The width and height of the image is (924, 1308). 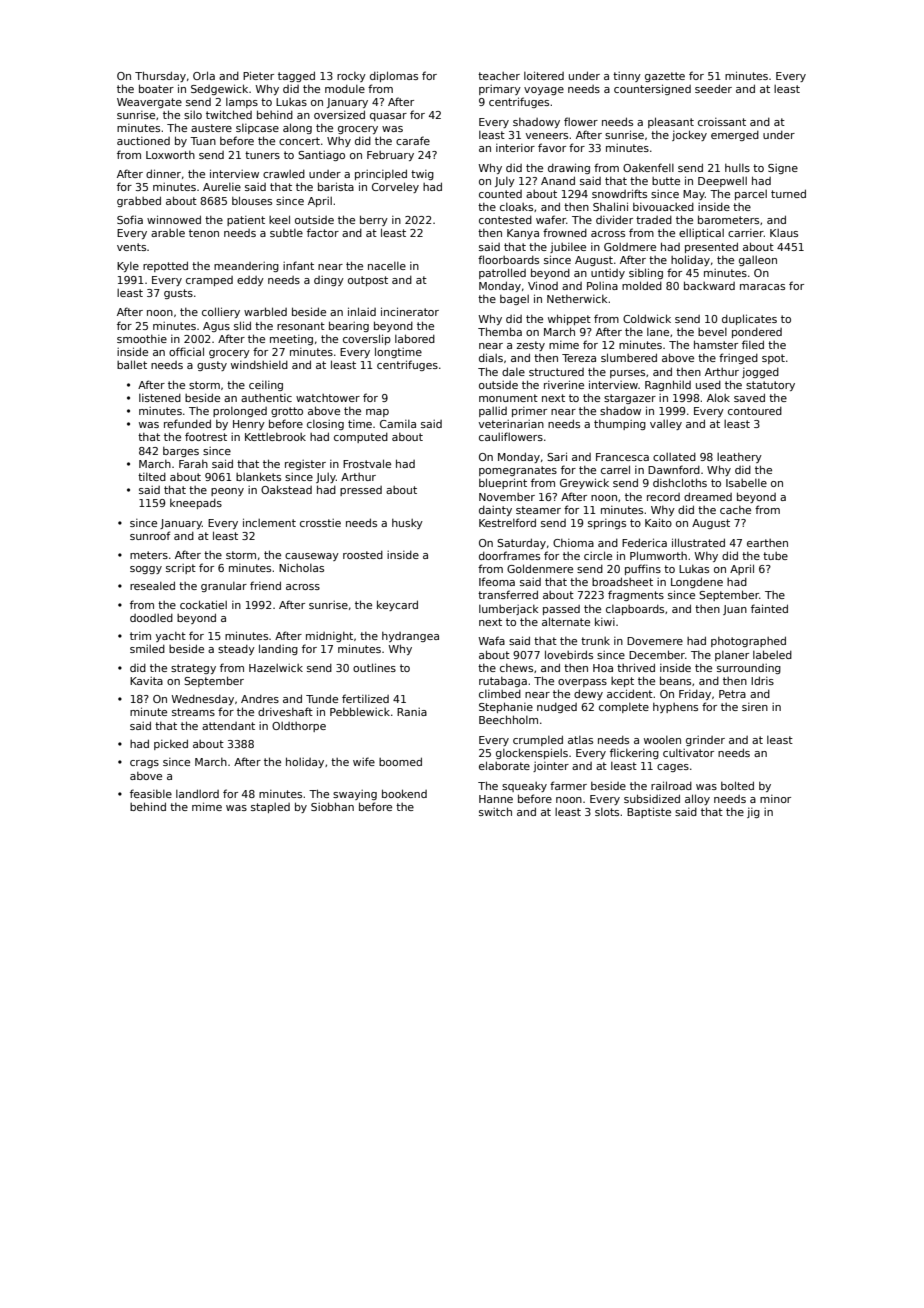 I want to click on Isabelle, so click(x=746, y=483).
